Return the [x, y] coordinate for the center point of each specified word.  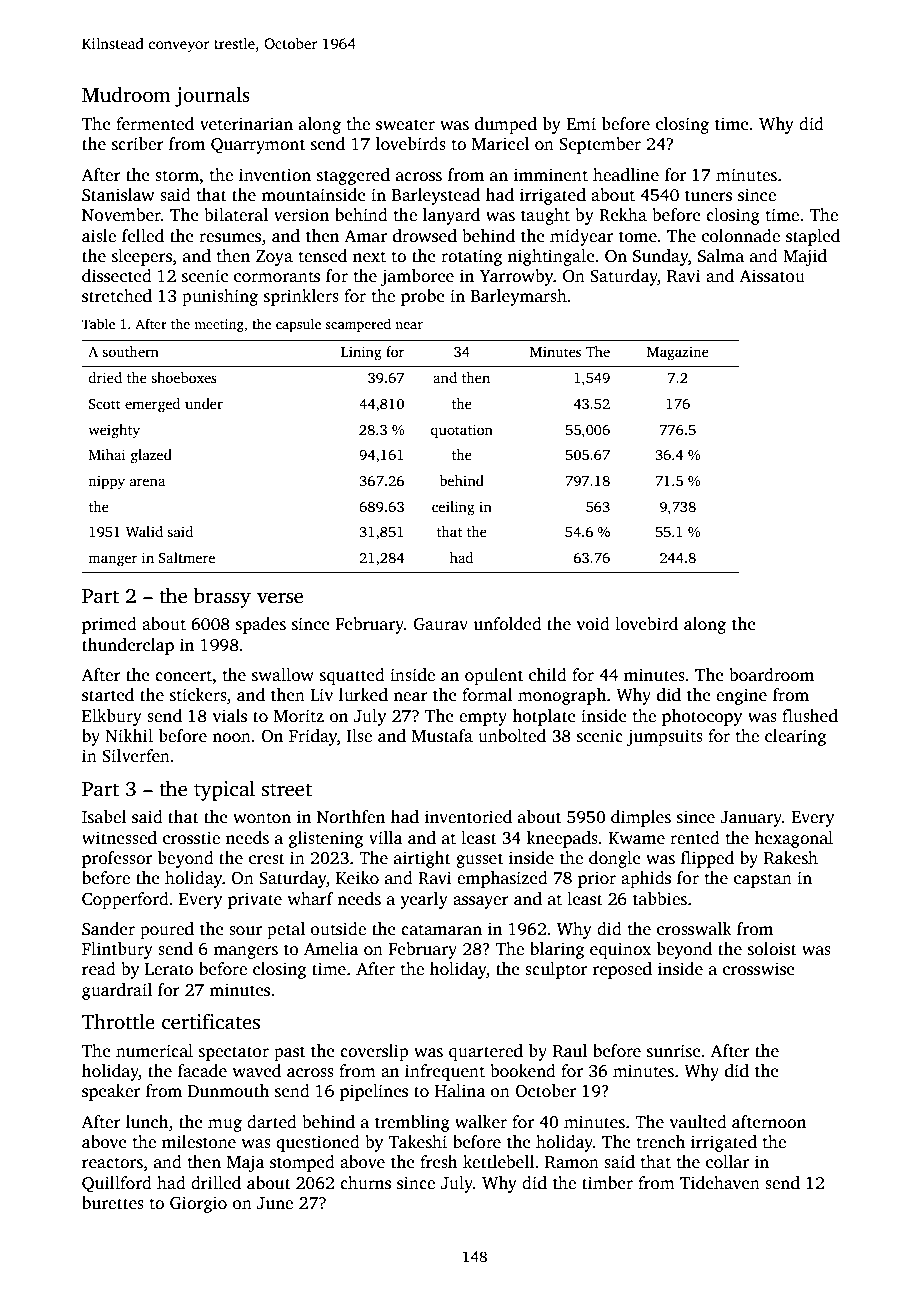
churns [365, 1183]
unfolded [508, 624]
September [600, 145]
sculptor [556, 970]
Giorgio [198, 1204]
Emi [581, 123]
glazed [151, 456]
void [593, 624]
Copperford [125, 900]
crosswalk [694, 929]
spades [261, 625]
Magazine [678, 353]
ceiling [453, 508]
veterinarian [246, 124]
